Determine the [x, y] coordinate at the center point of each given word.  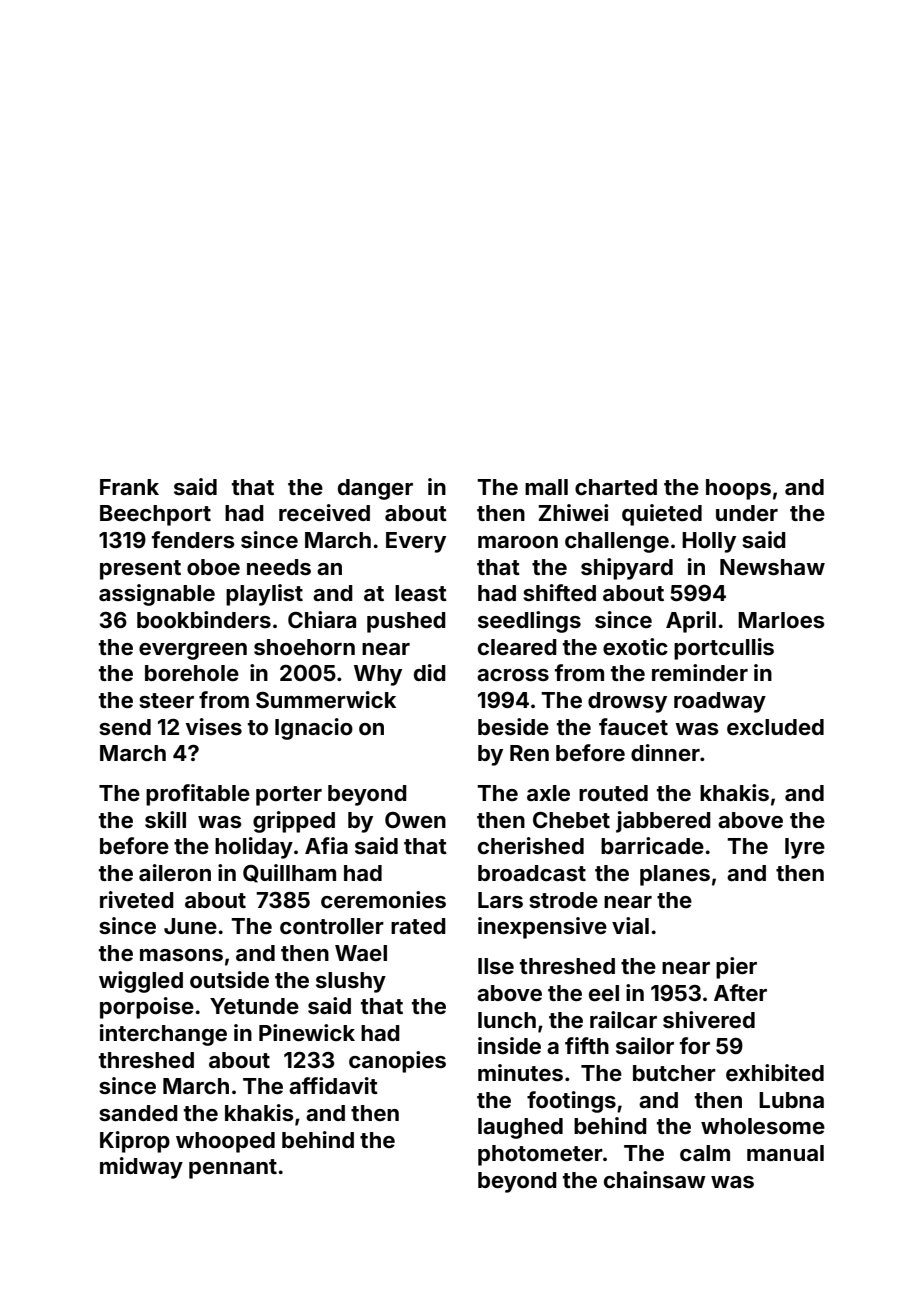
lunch [507, 1020]
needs [279, 567]
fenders [193, 539]
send [125, 727]
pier [736, 968]
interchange [163, 1035]
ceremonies [383, 899]
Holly [709, 542]
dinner [665, 752]
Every [416, 542]
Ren [529, 753]
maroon [518, 542]
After [740, 992]
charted [616, 487]
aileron [175, 872]
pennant [233, 1169]
